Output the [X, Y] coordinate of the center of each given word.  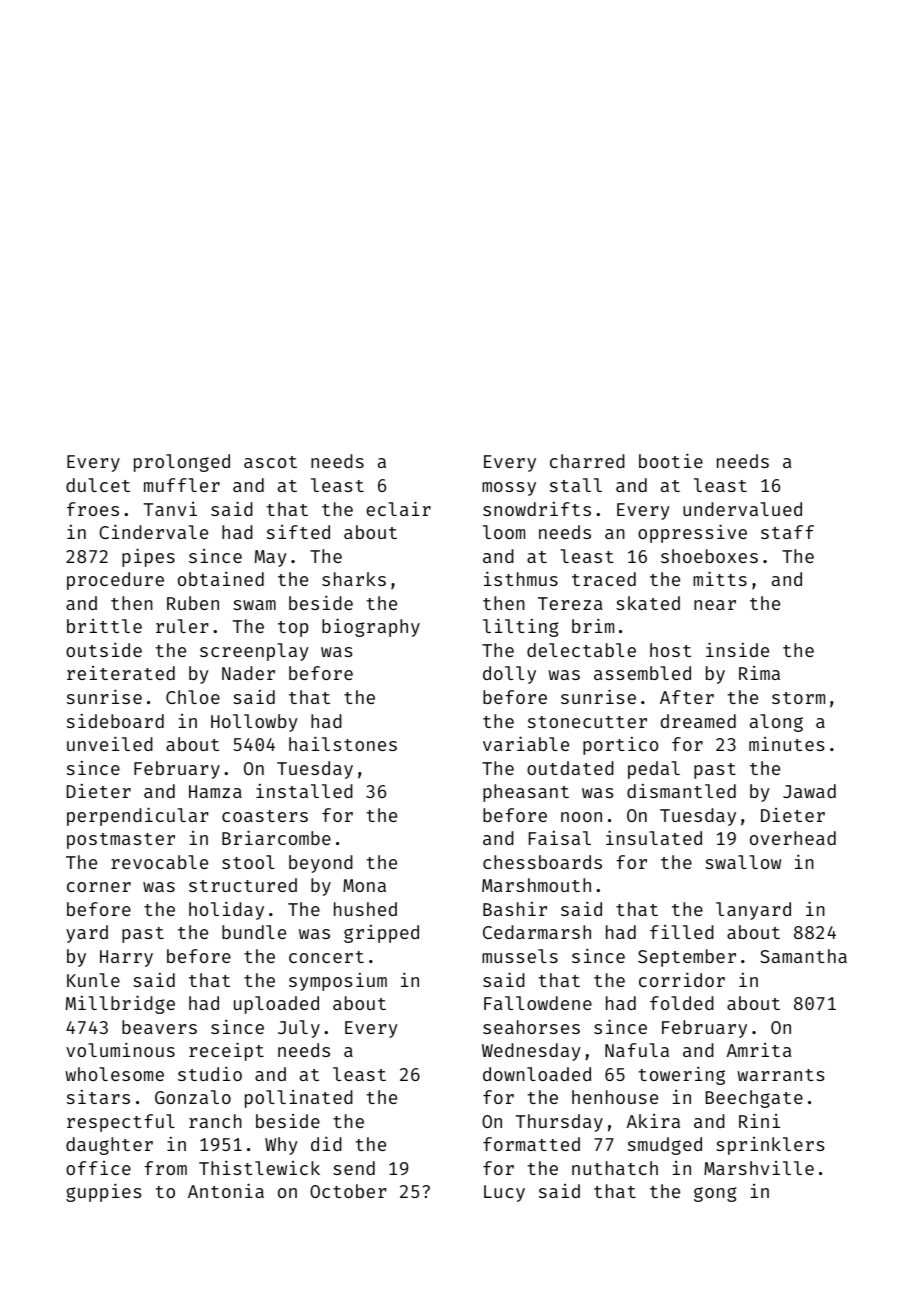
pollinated [299, 1099]
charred [587, 461]
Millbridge [120, 1004]
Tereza [570, 603]
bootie [671, 460]
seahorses [531, 1027]
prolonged [182, 463]
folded [682, 1003]
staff [787, 532]
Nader [248, 673]
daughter [109, 1146]
